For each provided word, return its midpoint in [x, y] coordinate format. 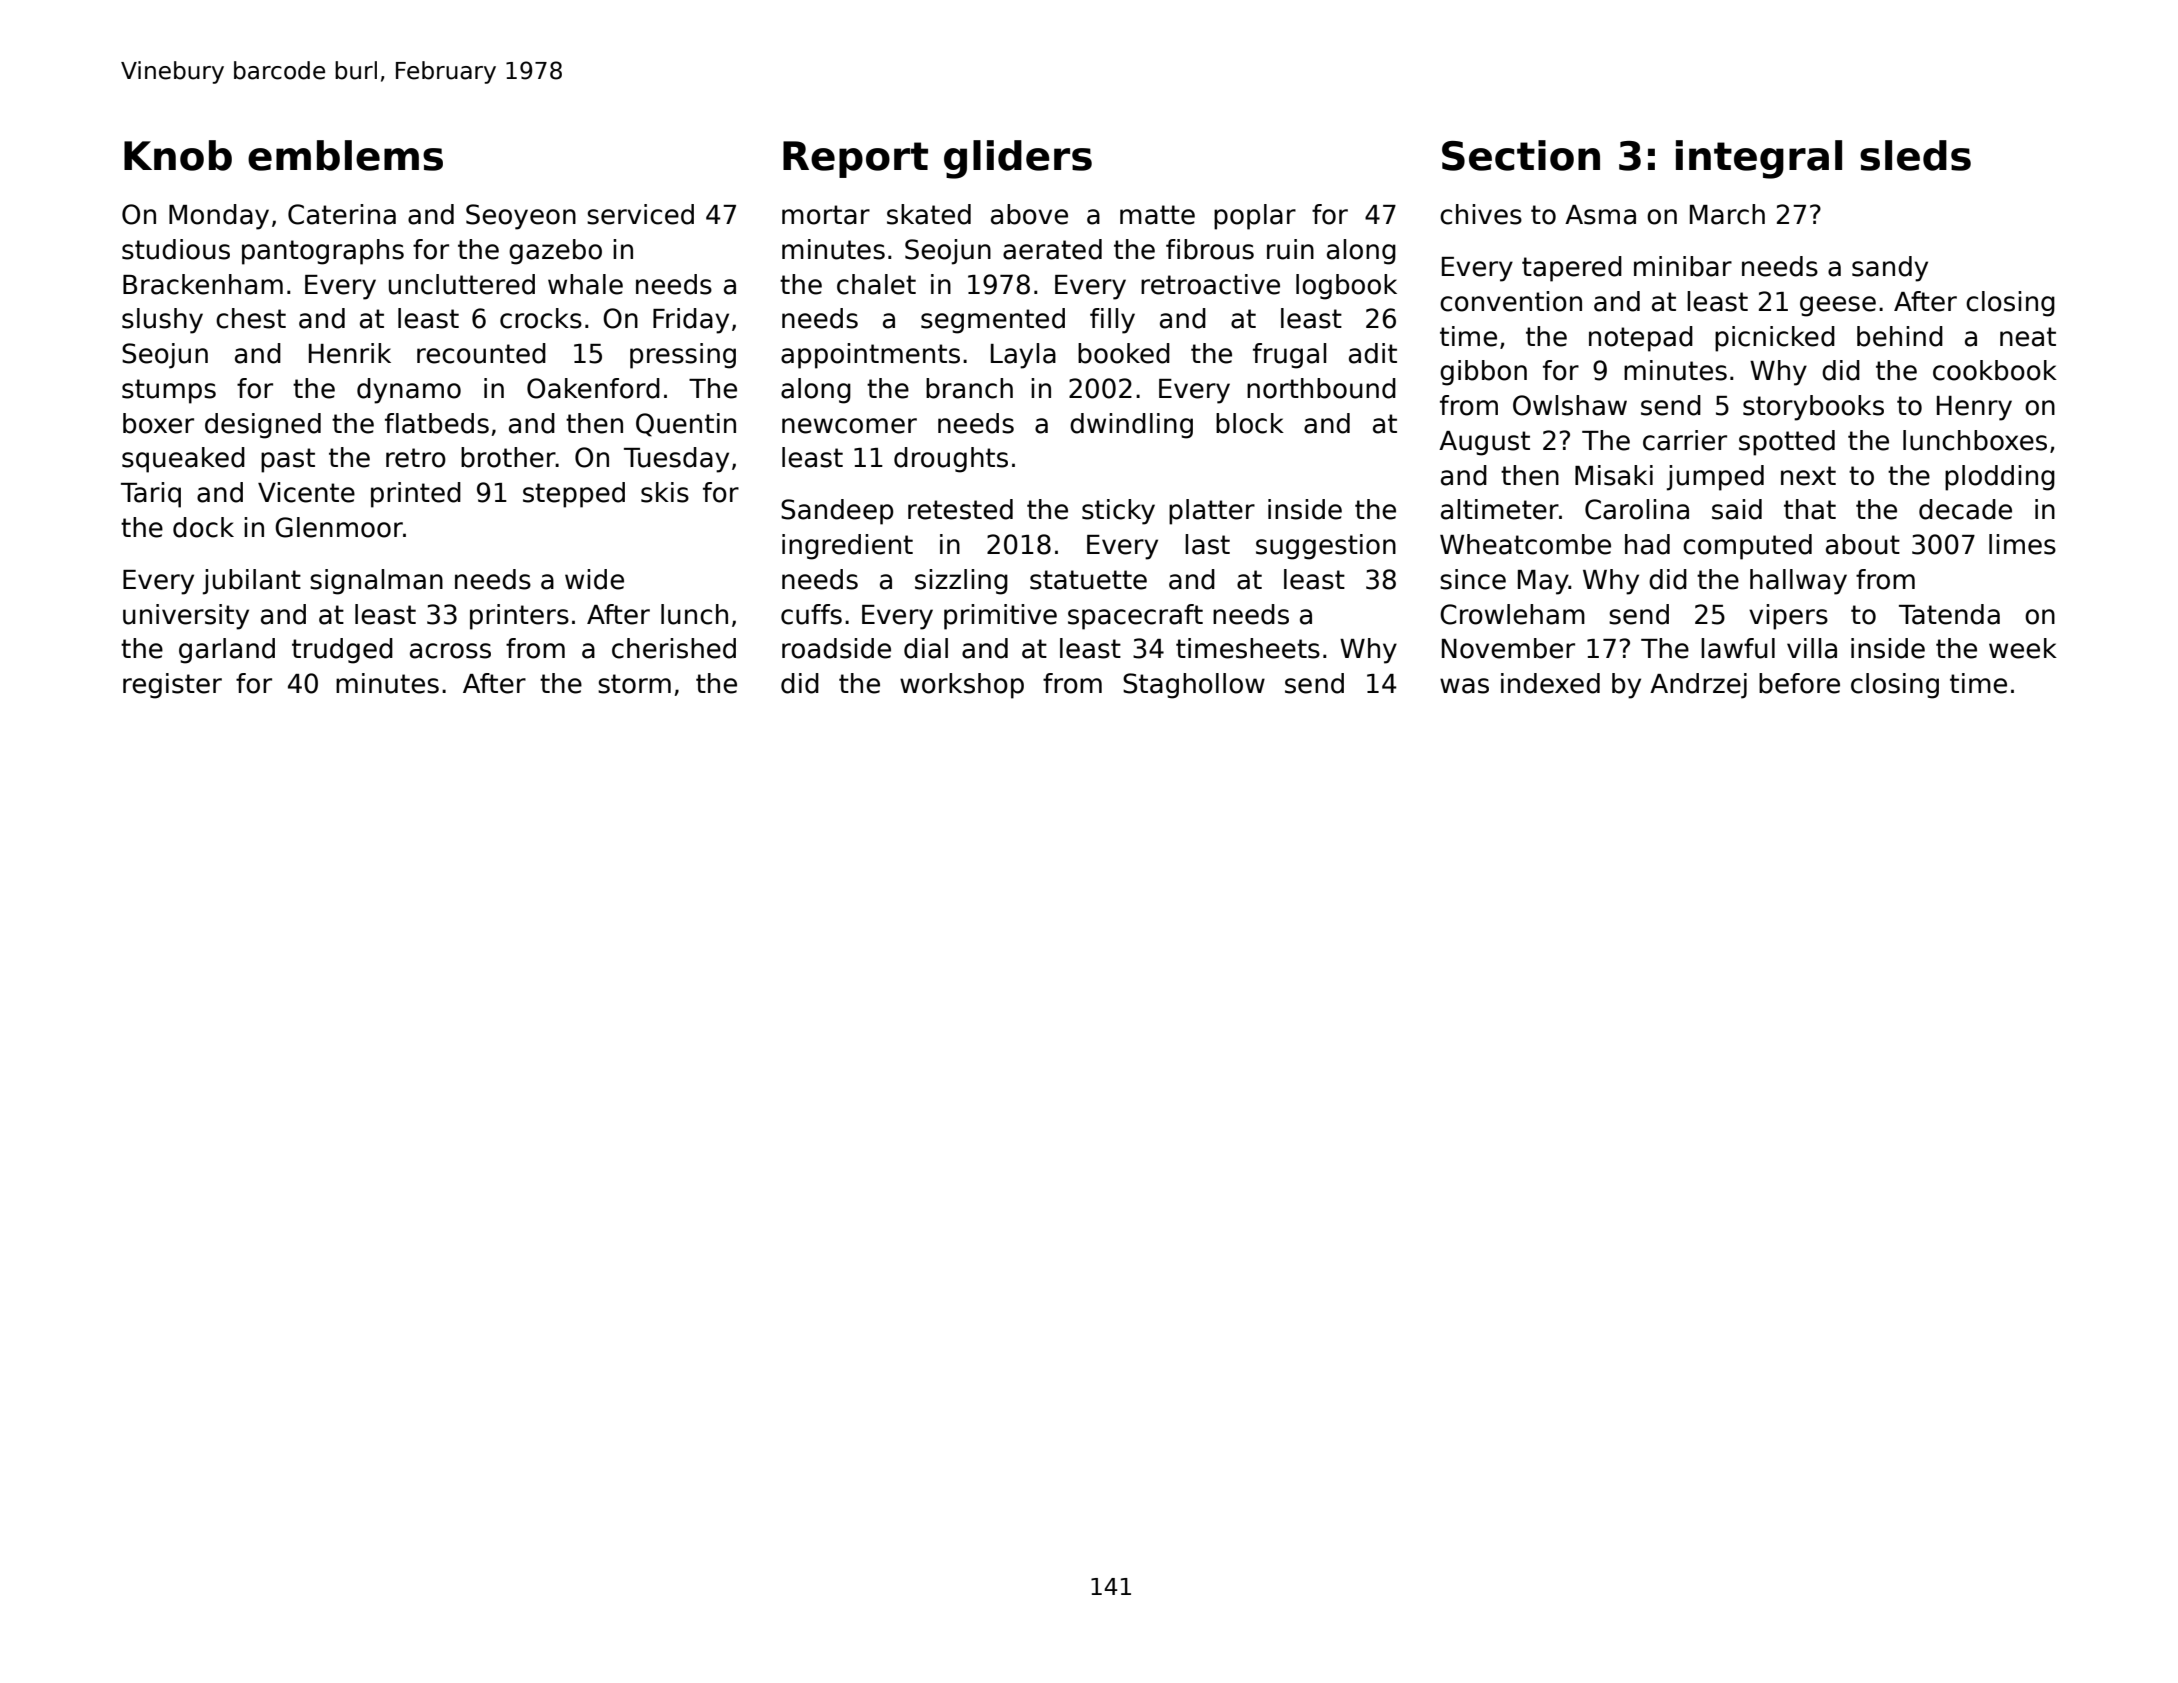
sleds [1915, 155]
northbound [1321, 388]
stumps [169, 391]
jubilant [252, 582]
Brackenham [203, 284]
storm [634, 684]
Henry [1974, 408]
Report [855, 159]
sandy [1890, 269]
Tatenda [1949, 614]
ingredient [847, 547]
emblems [345, 155]
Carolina [1637, 509]
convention [1511, 301]
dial [926, 648]
